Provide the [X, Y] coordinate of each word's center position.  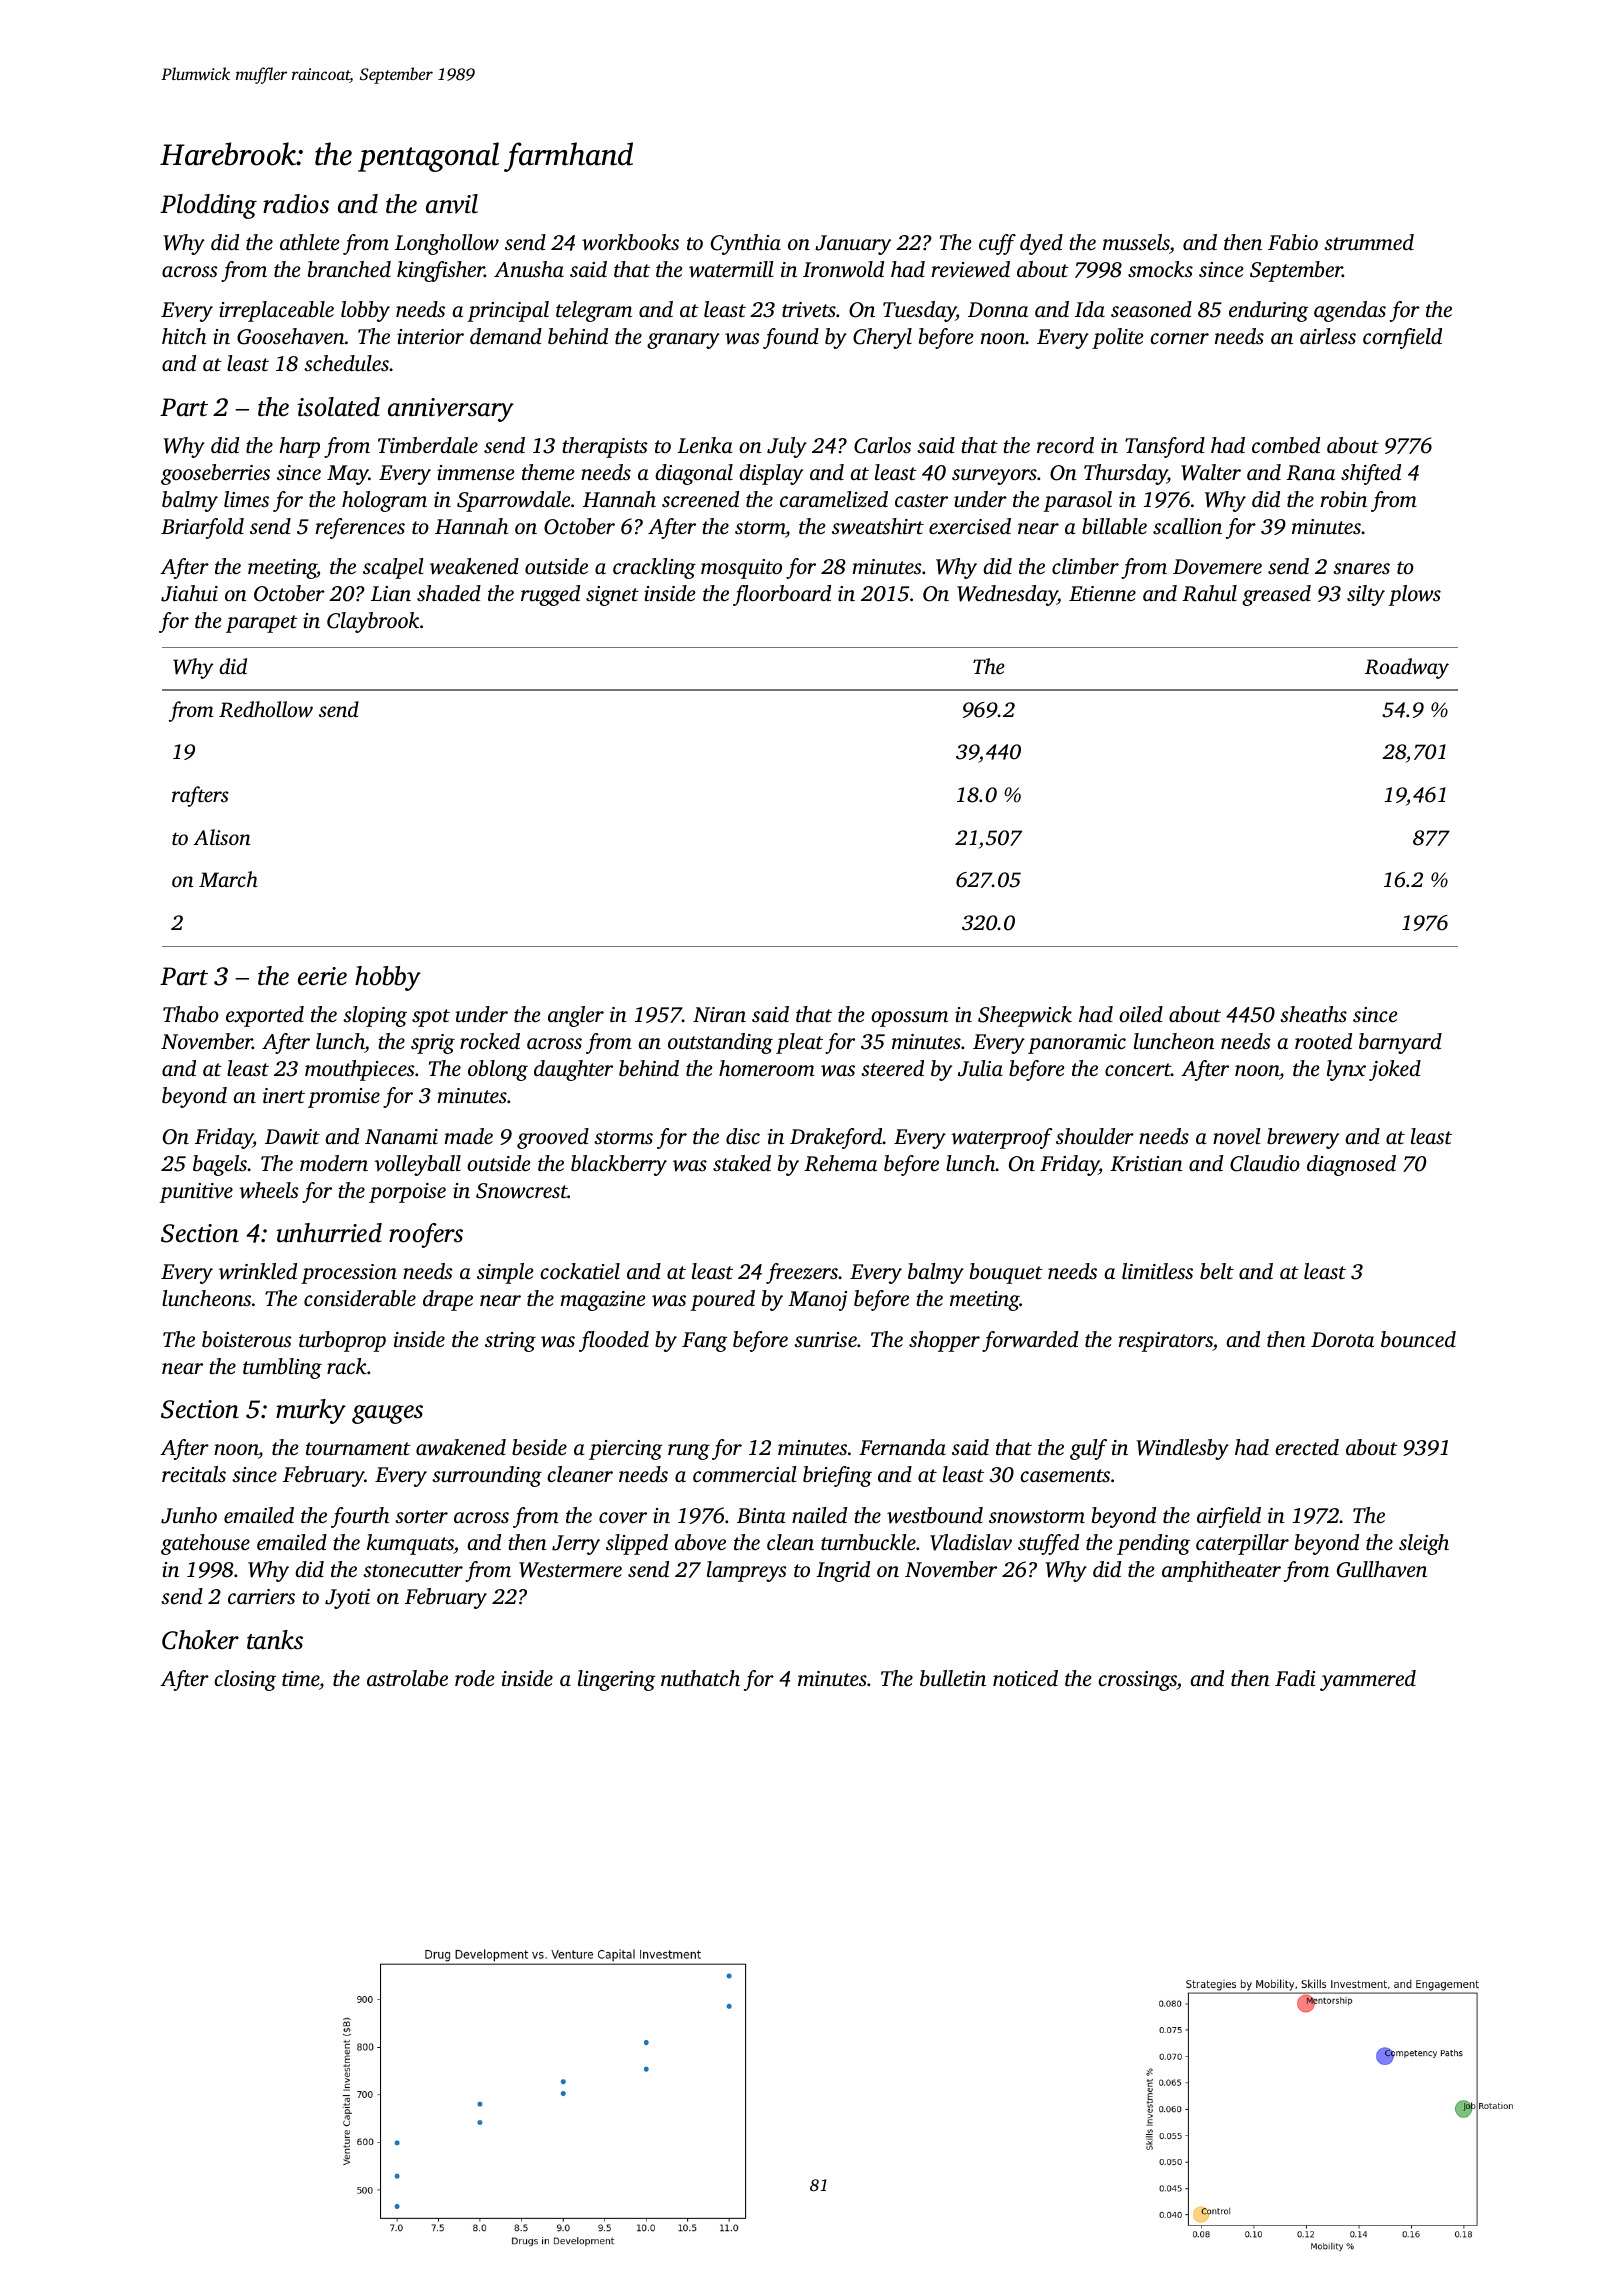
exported [265, 1016]
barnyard [1400, 1043]
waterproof [1002, 1138]
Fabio [1293, 242]
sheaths [1313, 1014]
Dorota [1342, 1339]
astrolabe [407, 1678]
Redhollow [266, 709]
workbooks [630, 242]
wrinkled [258, 1271]
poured [722, 1300]
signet [612, 596]
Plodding [208, 206]
